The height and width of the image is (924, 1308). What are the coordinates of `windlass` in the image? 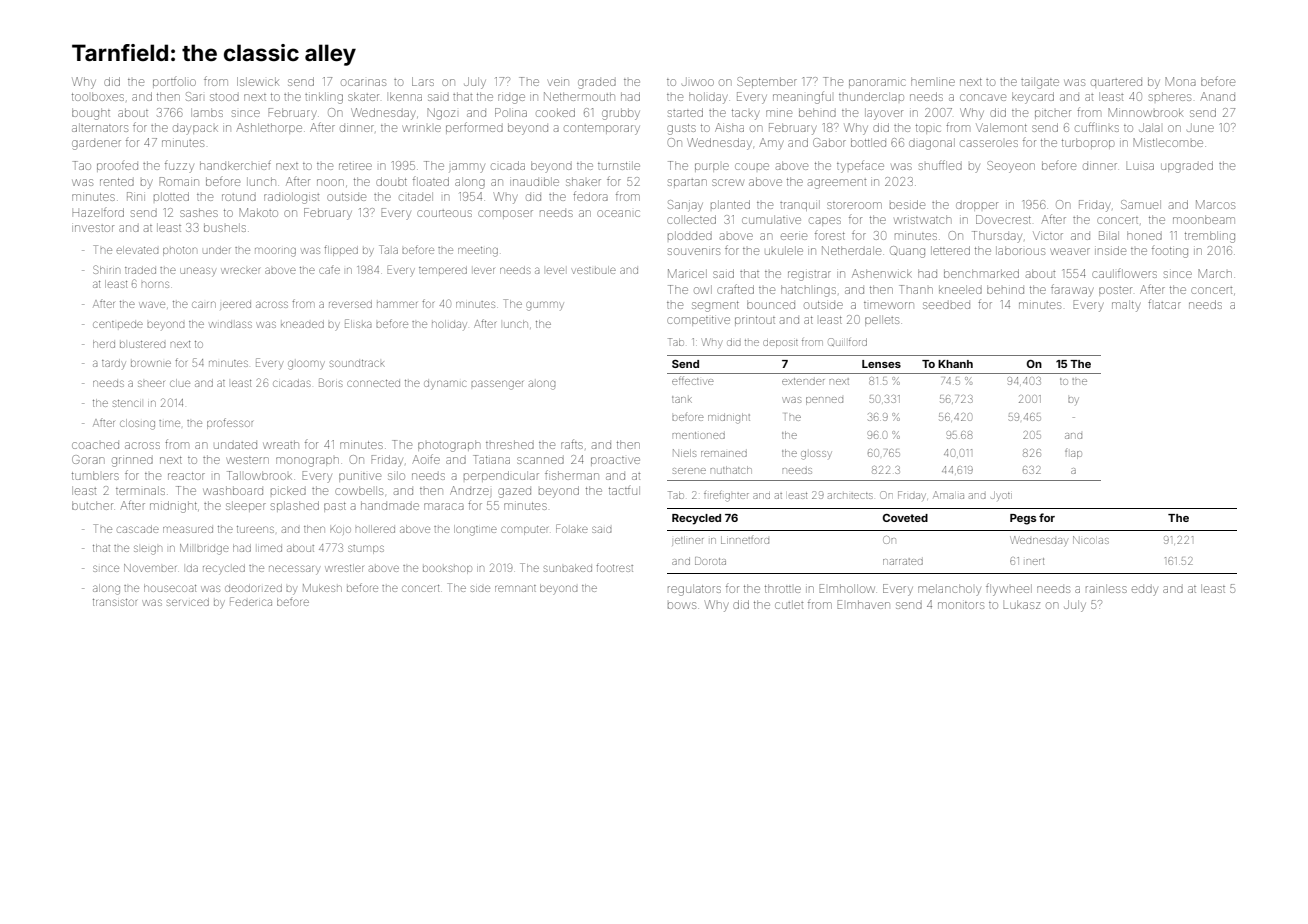 It's located at (230, 324).
